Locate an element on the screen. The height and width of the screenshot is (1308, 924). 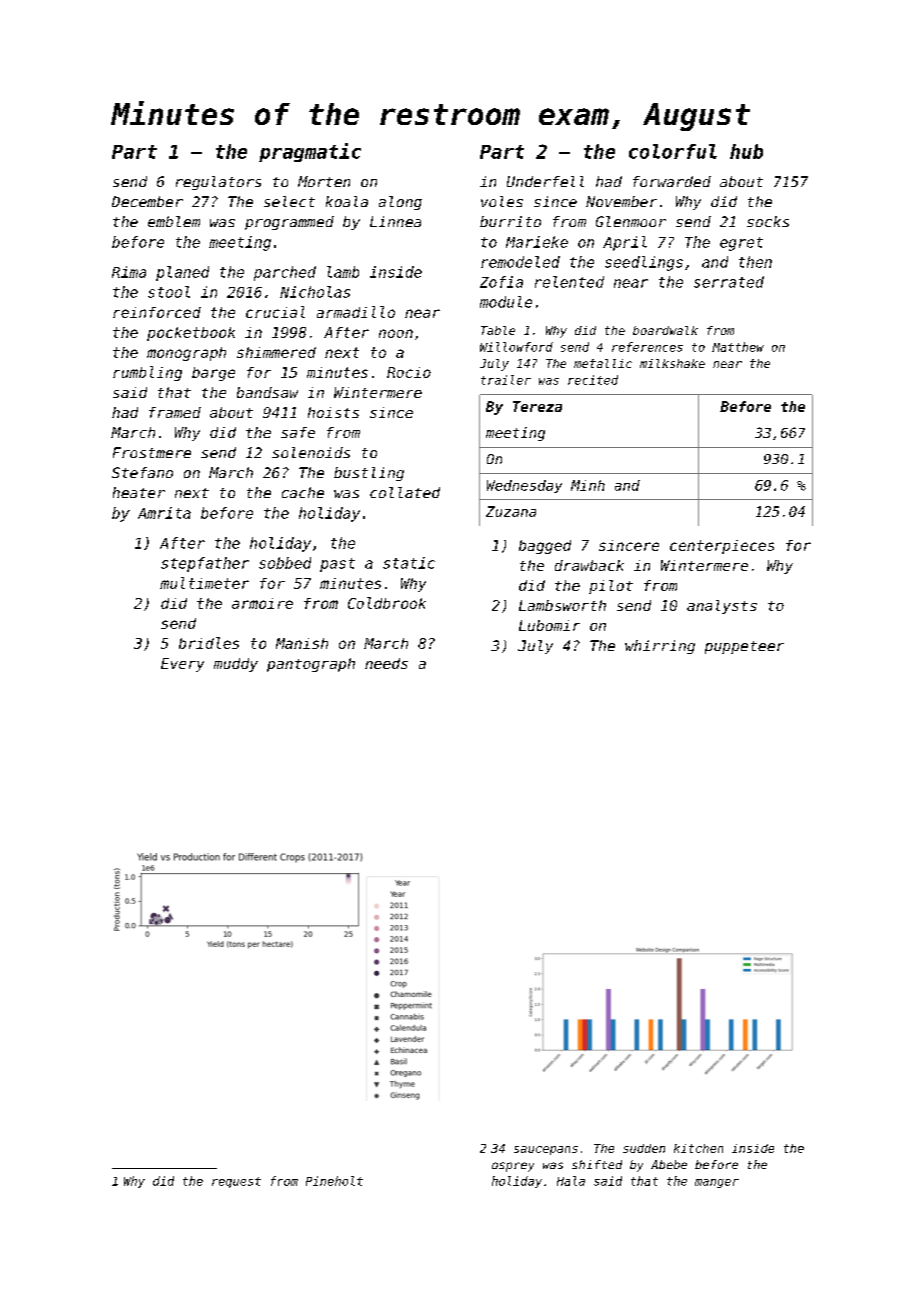
Matthew is located at coordinates (738, 347).
